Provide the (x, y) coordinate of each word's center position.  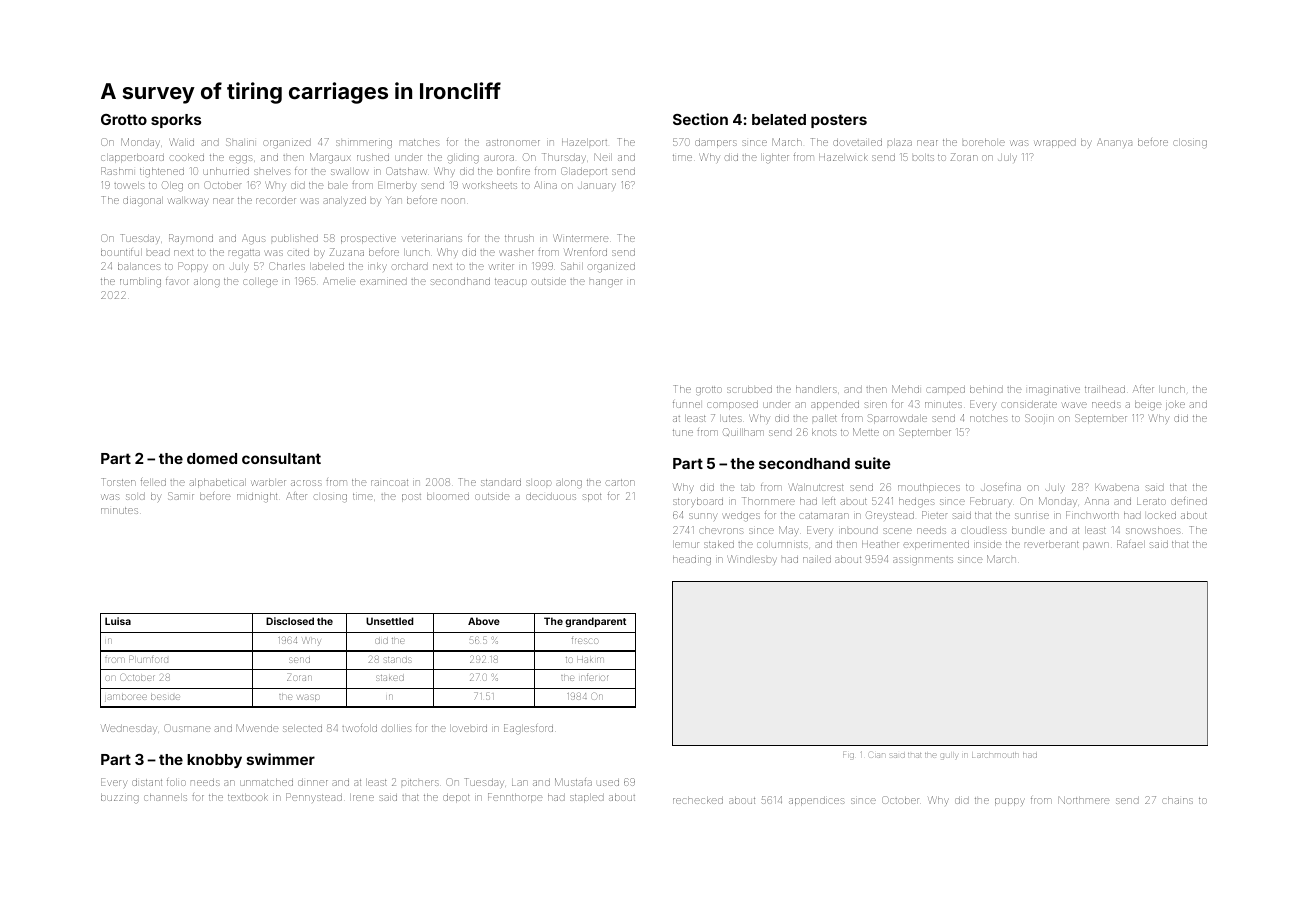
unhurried (226, 171)
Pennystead (314, 797)
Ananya (1114, 143)
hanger (606, 283)
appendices (817, 801)
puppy (1010, 802)
